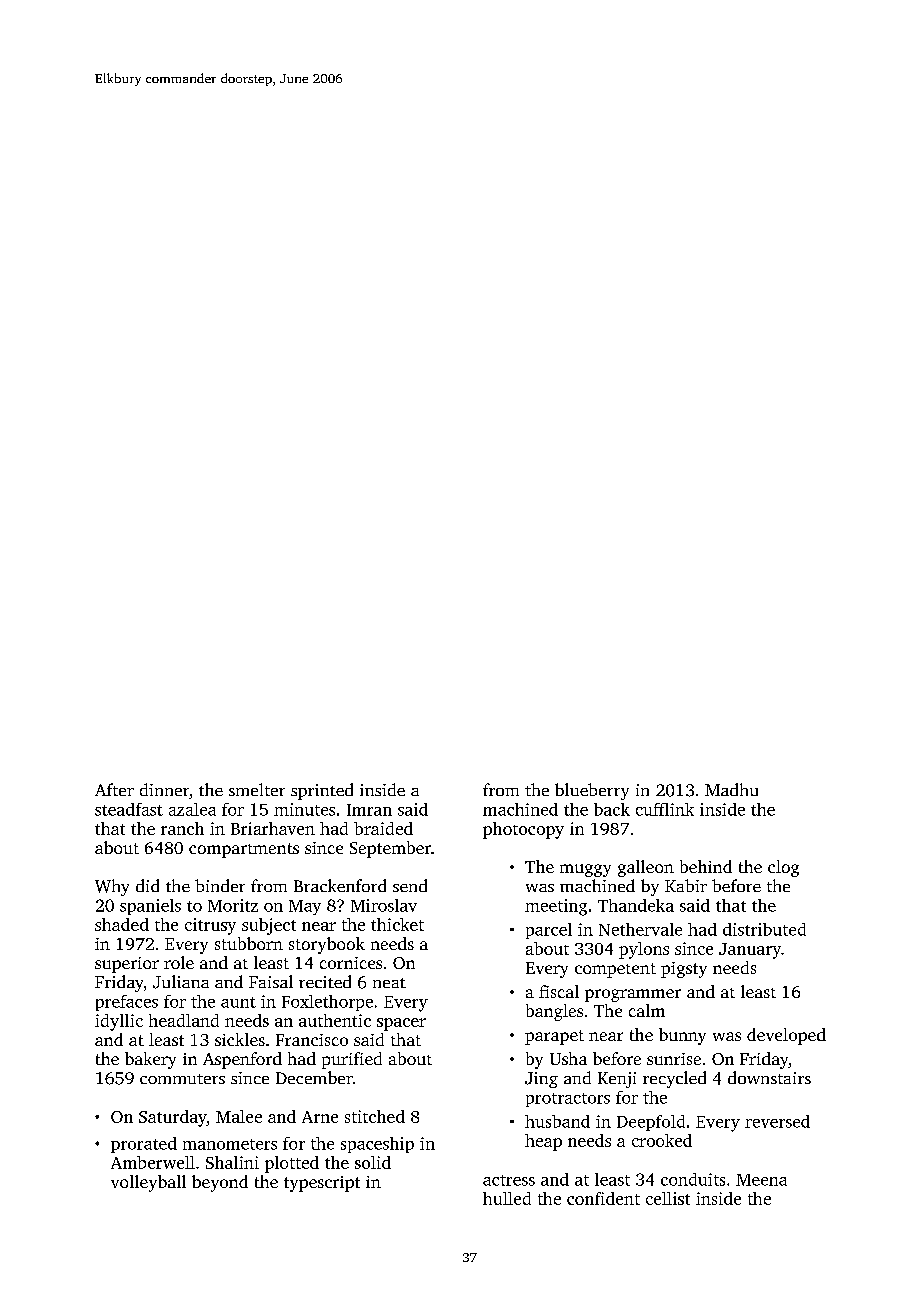 This document has height=1314, width=924. Describe the element at coordinates (523, 830) in the document. I see `photocopy` at that location.
